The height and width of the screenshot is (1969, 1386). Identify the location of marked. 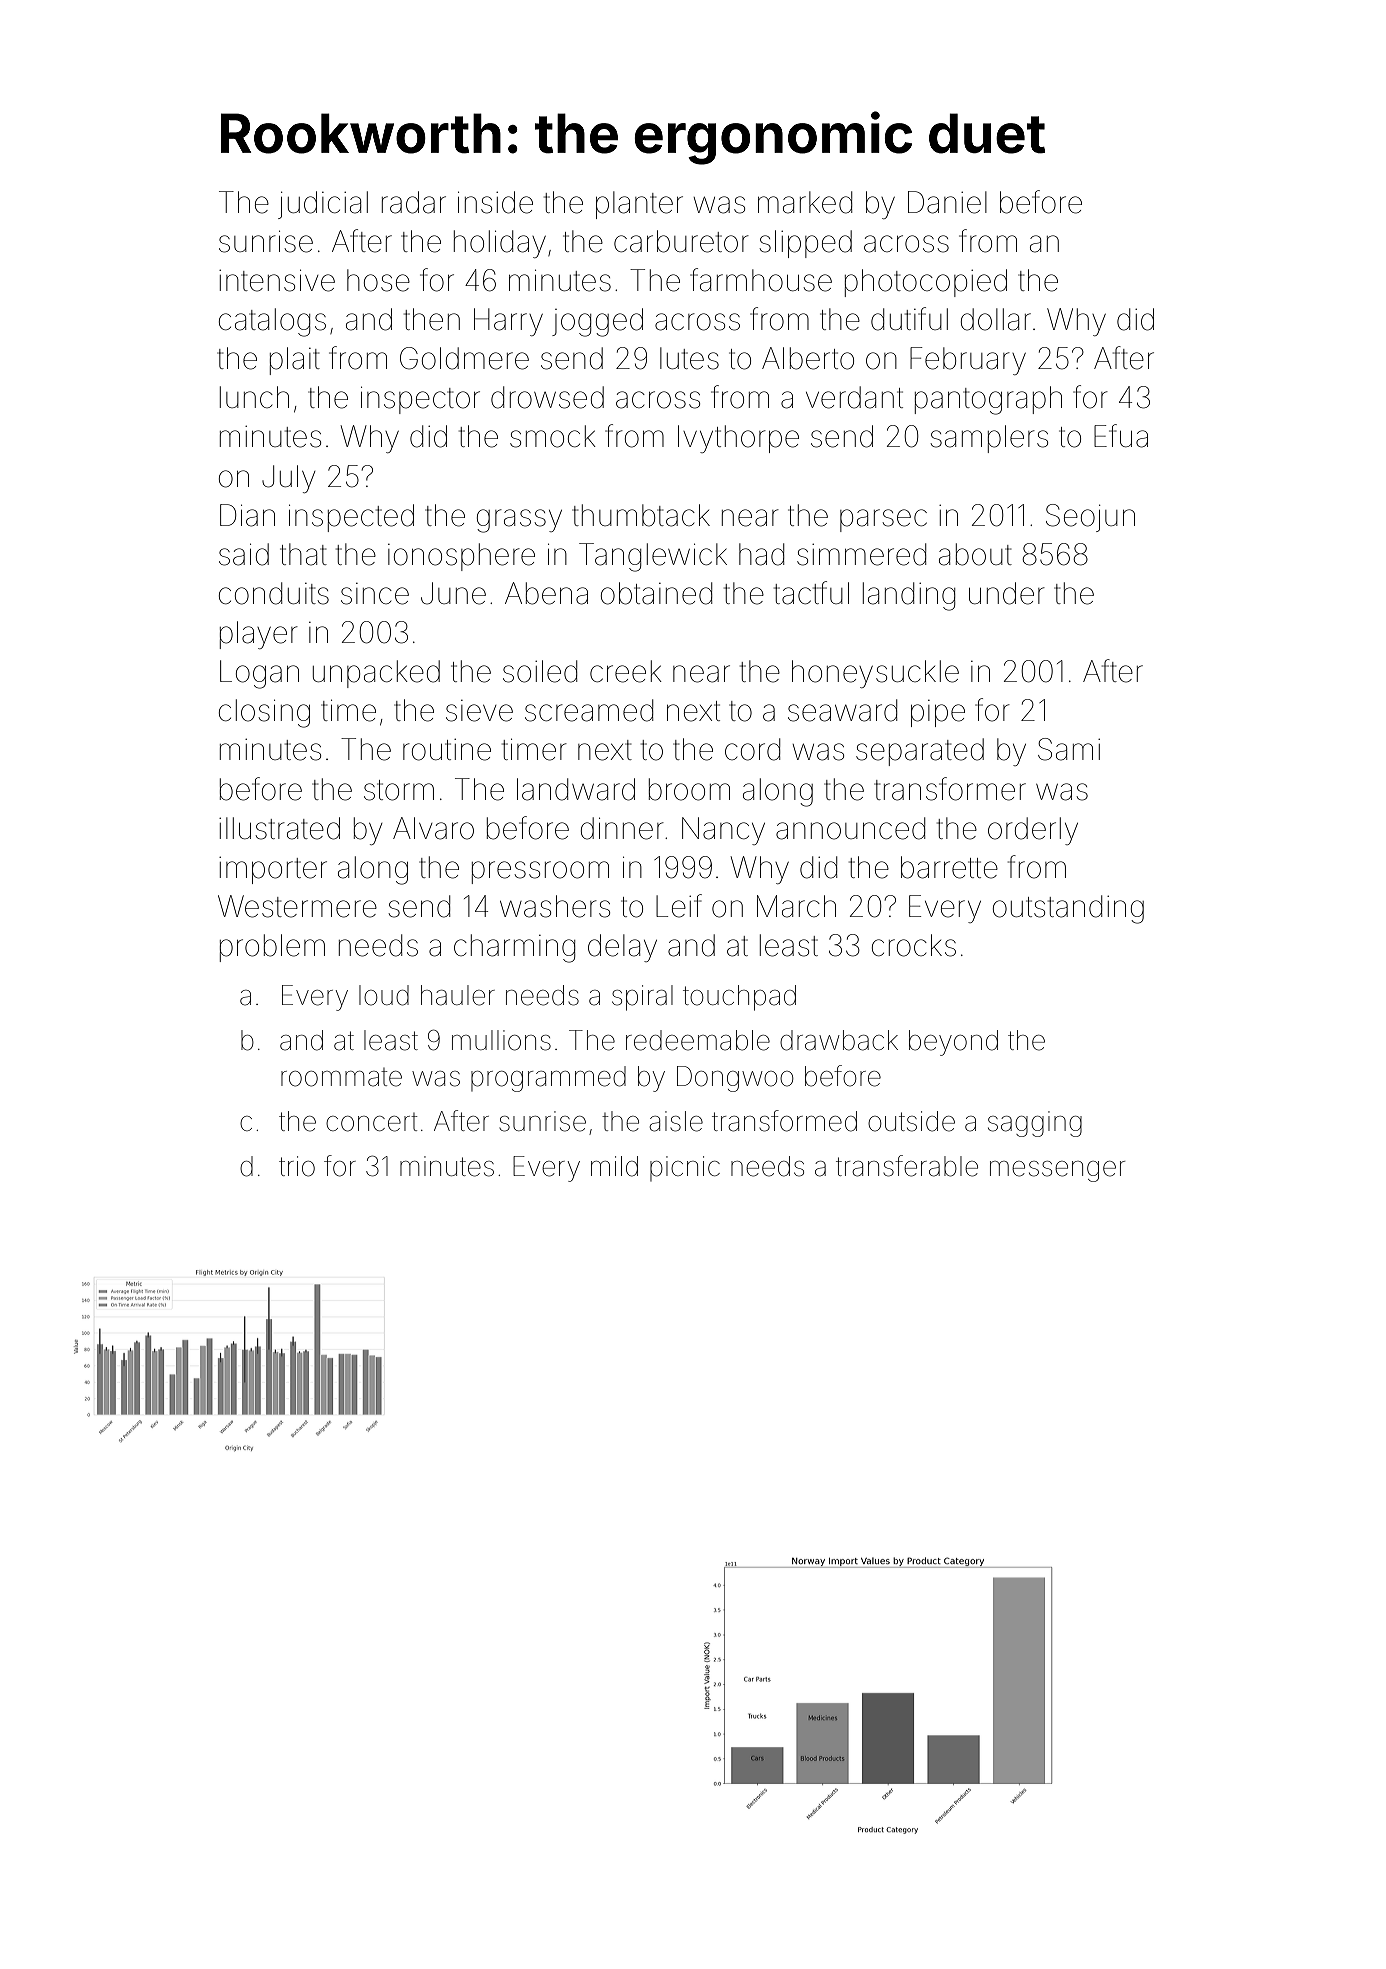
(805, 202).
